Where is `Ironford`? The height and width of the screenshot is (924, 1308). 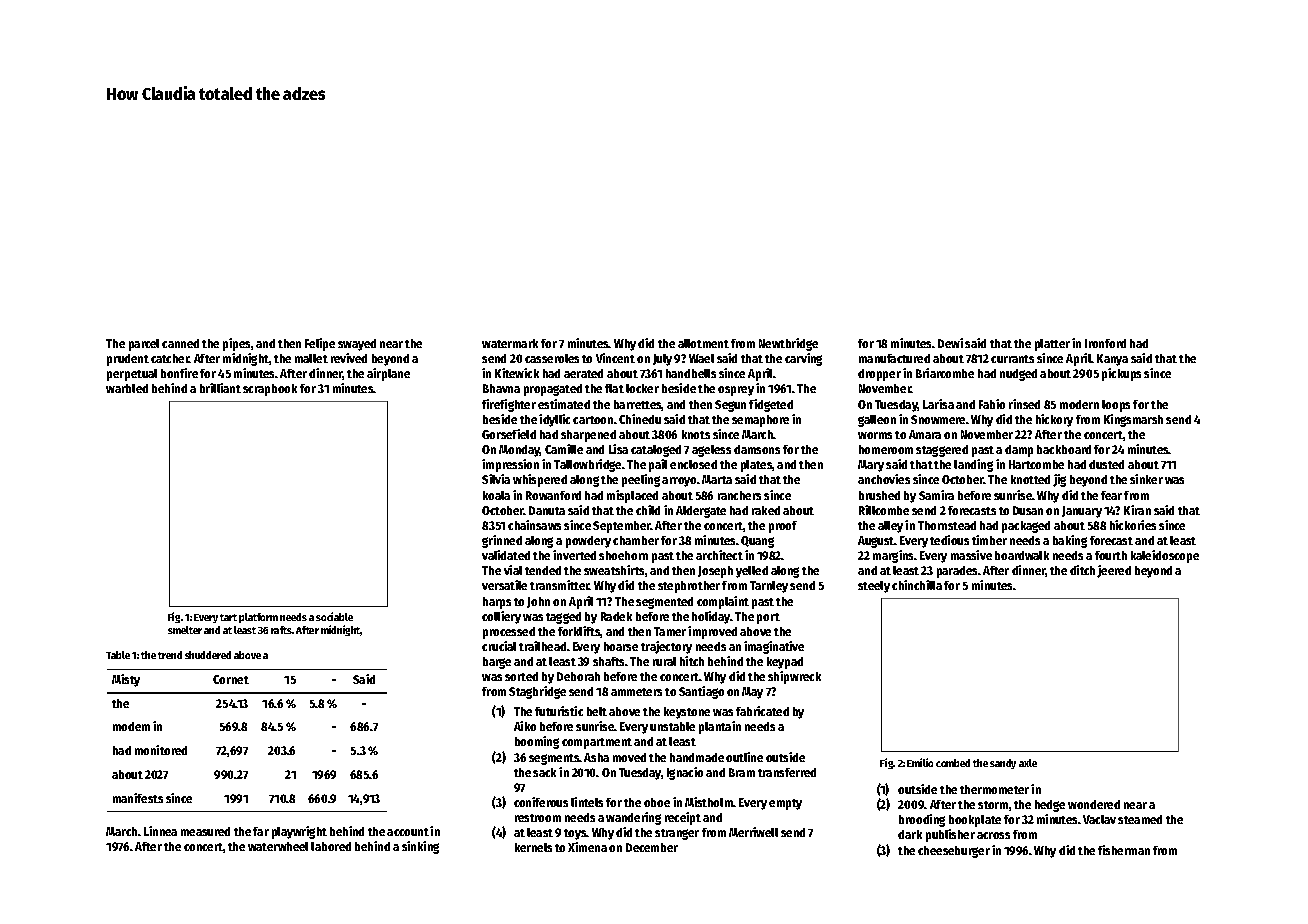 Ironford is located at coordinates (1105, 343).
